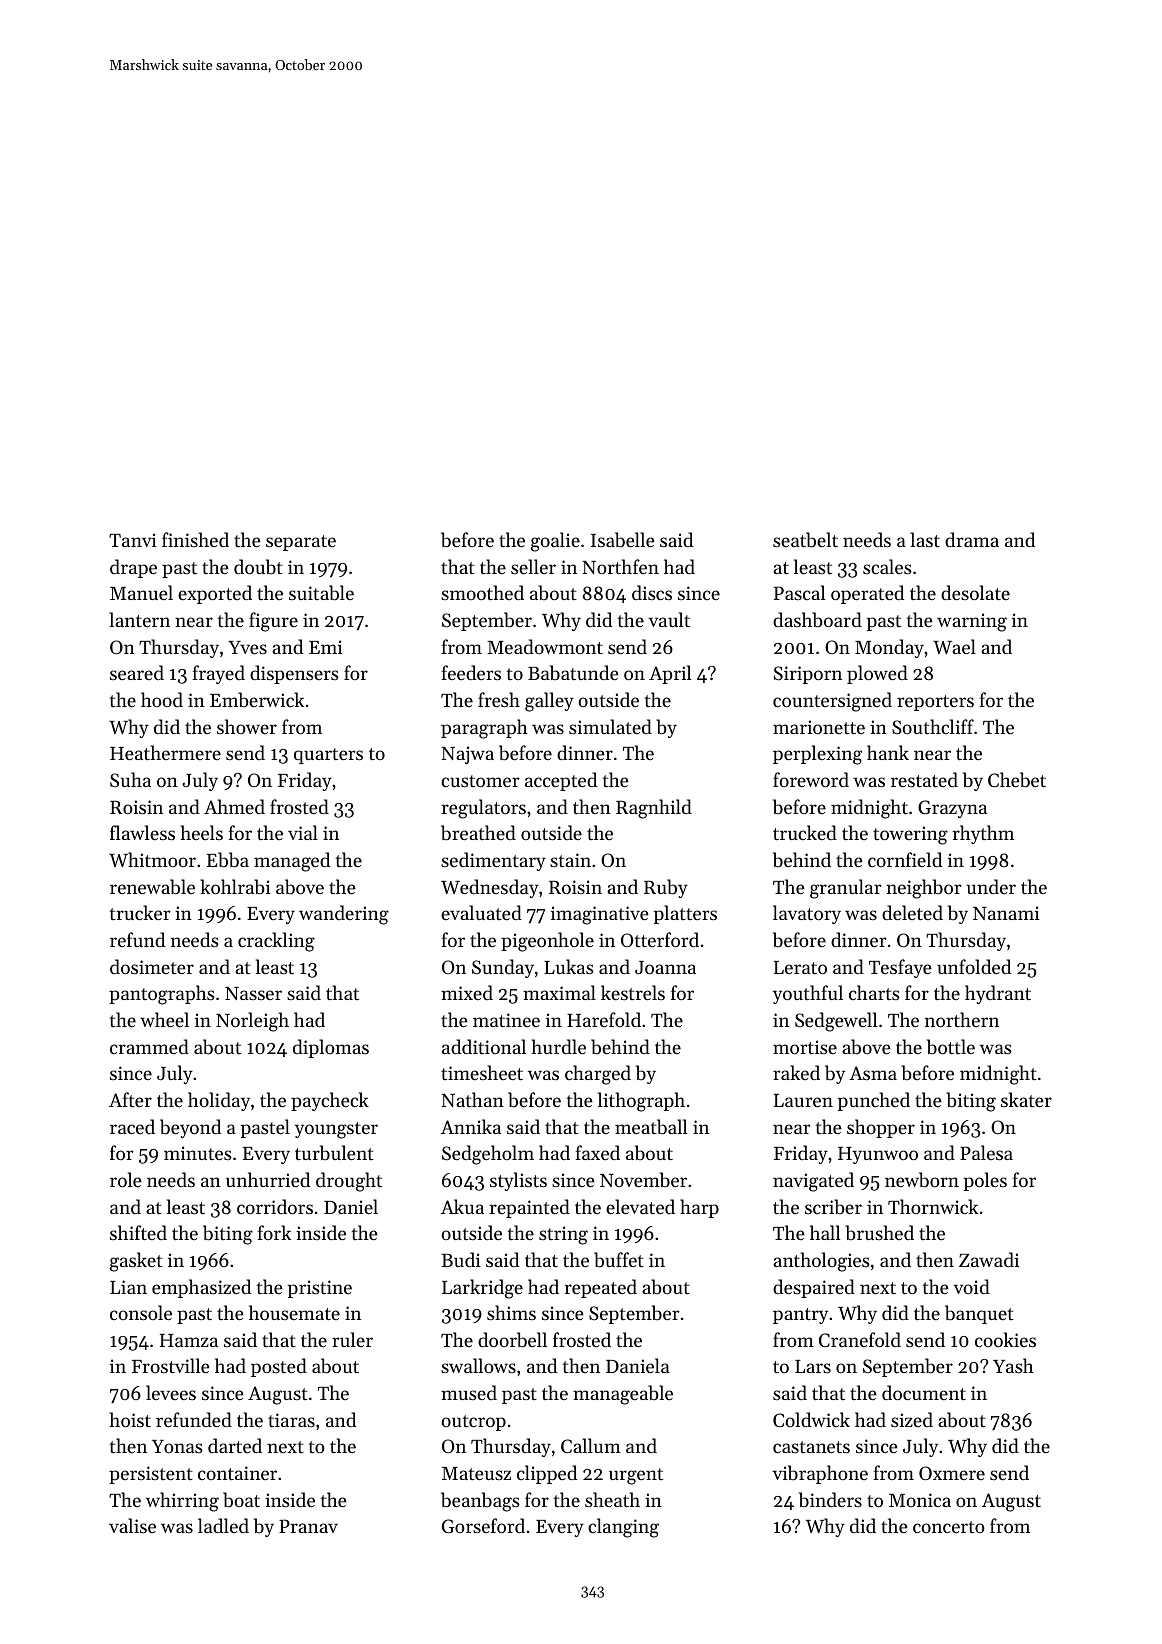 This screenshot has height=1644, width=1162. I want to click on dispensers, so click(294, 674).
